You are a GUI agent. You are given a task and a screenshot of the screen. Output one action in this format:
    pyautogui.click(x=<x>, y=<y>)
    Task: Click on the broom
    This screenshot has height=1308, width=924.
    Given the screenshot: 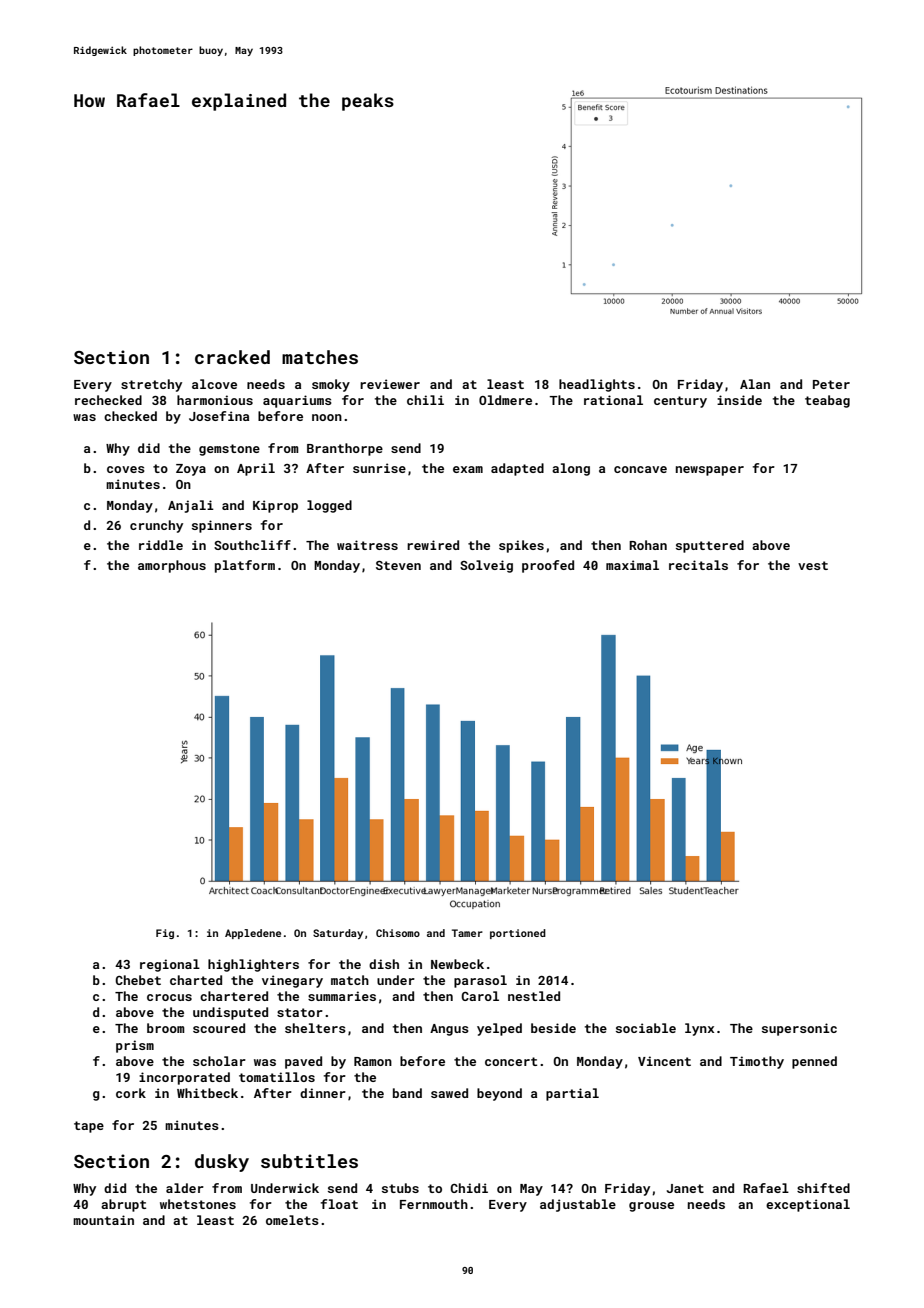 What is the action you would take?
    pyautogui.click(x=166, y=1028)
